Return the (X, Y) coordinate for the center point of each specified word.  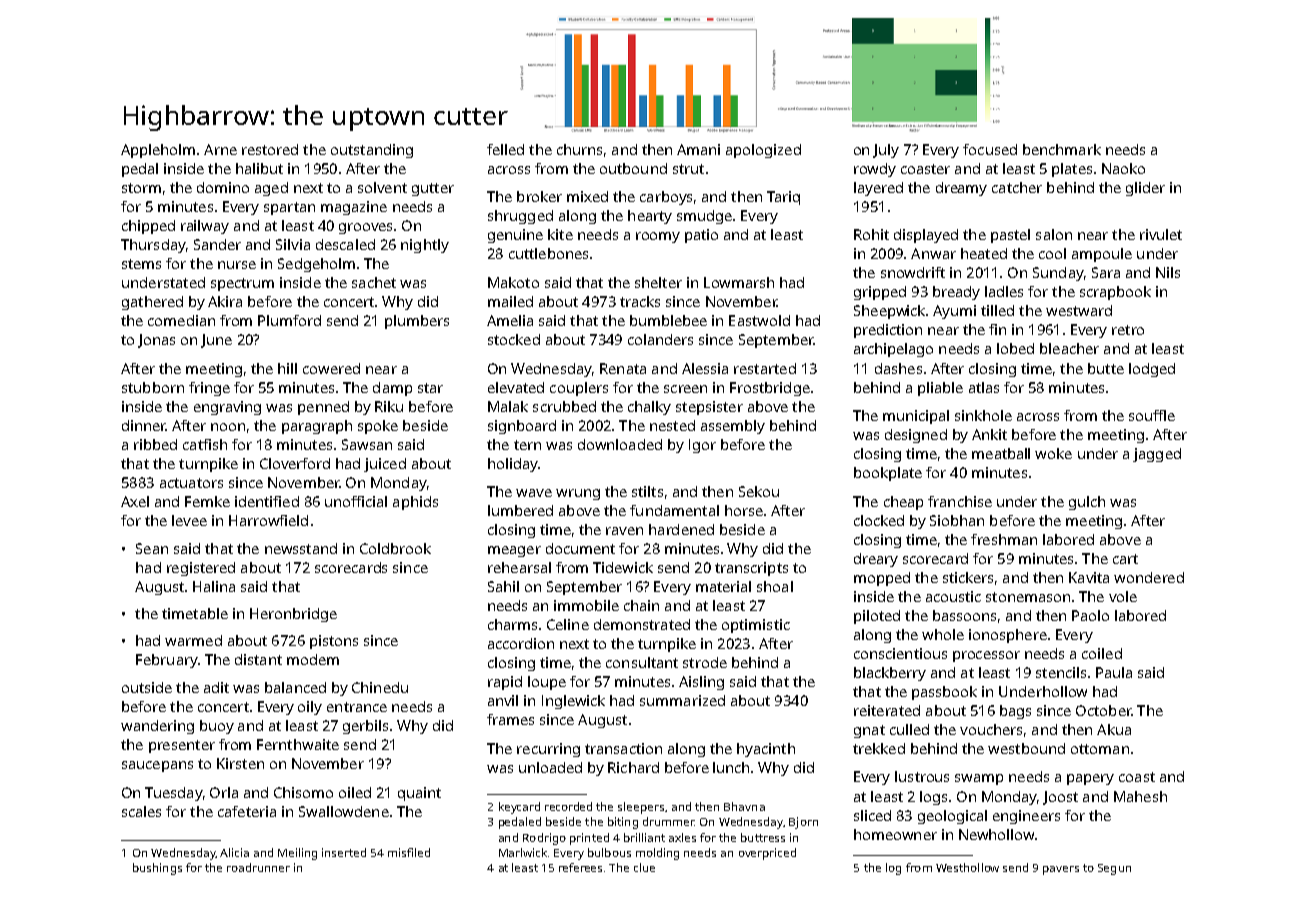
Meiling (297, 854)
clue (644, 867)
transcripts (751, 569)
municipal (916, 417)
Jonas (156, 341)
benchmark (1062, 149)
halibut (259, 168)
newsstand (301, 548)
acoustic (953, 596)
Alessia (705, 368)
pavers (1061, 870)
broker (539, 196)
